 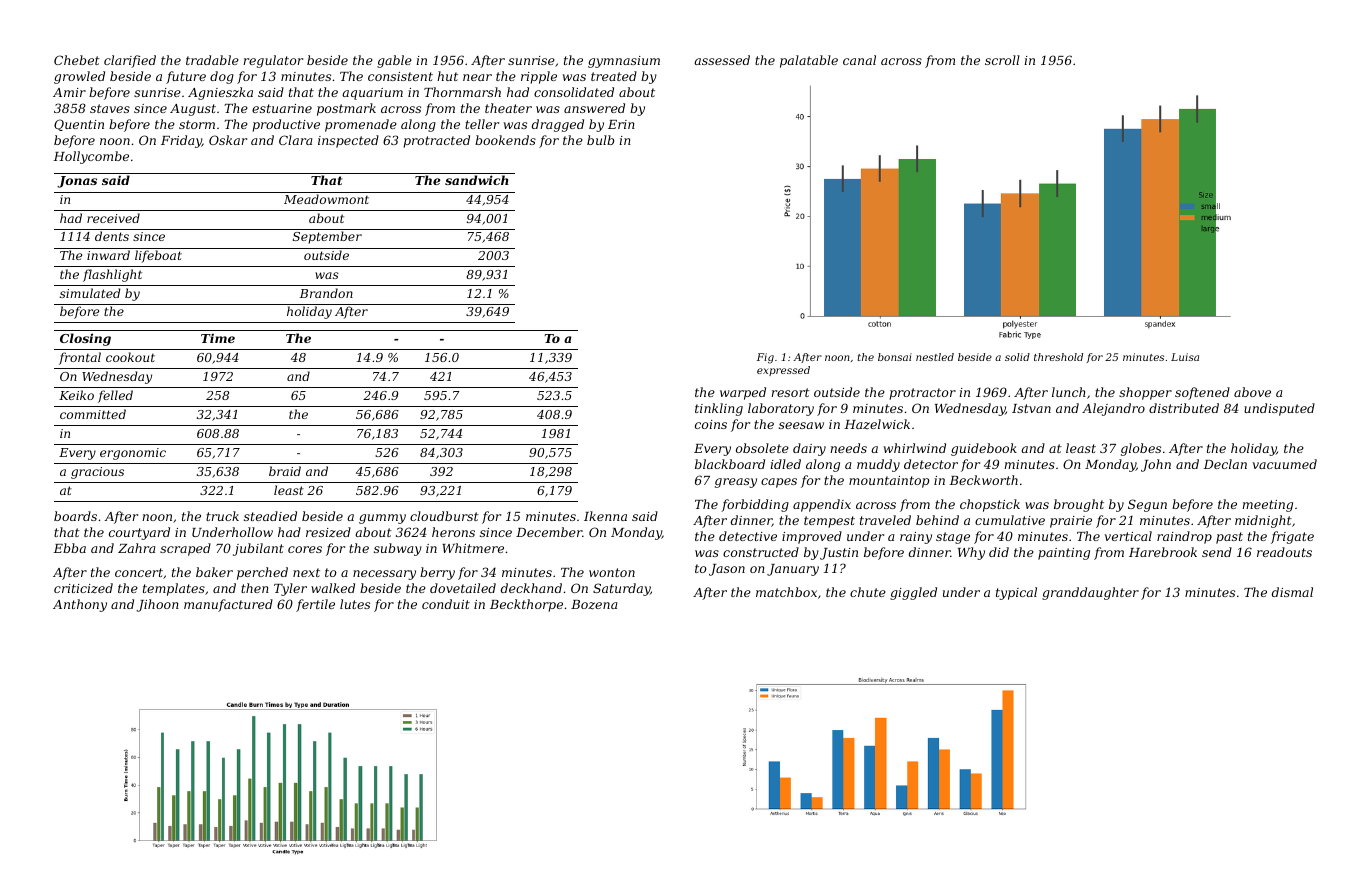 What do you see at coordinates (1058, 357) in the page?
I see `threshold` at bounding box center [1058, 357].
